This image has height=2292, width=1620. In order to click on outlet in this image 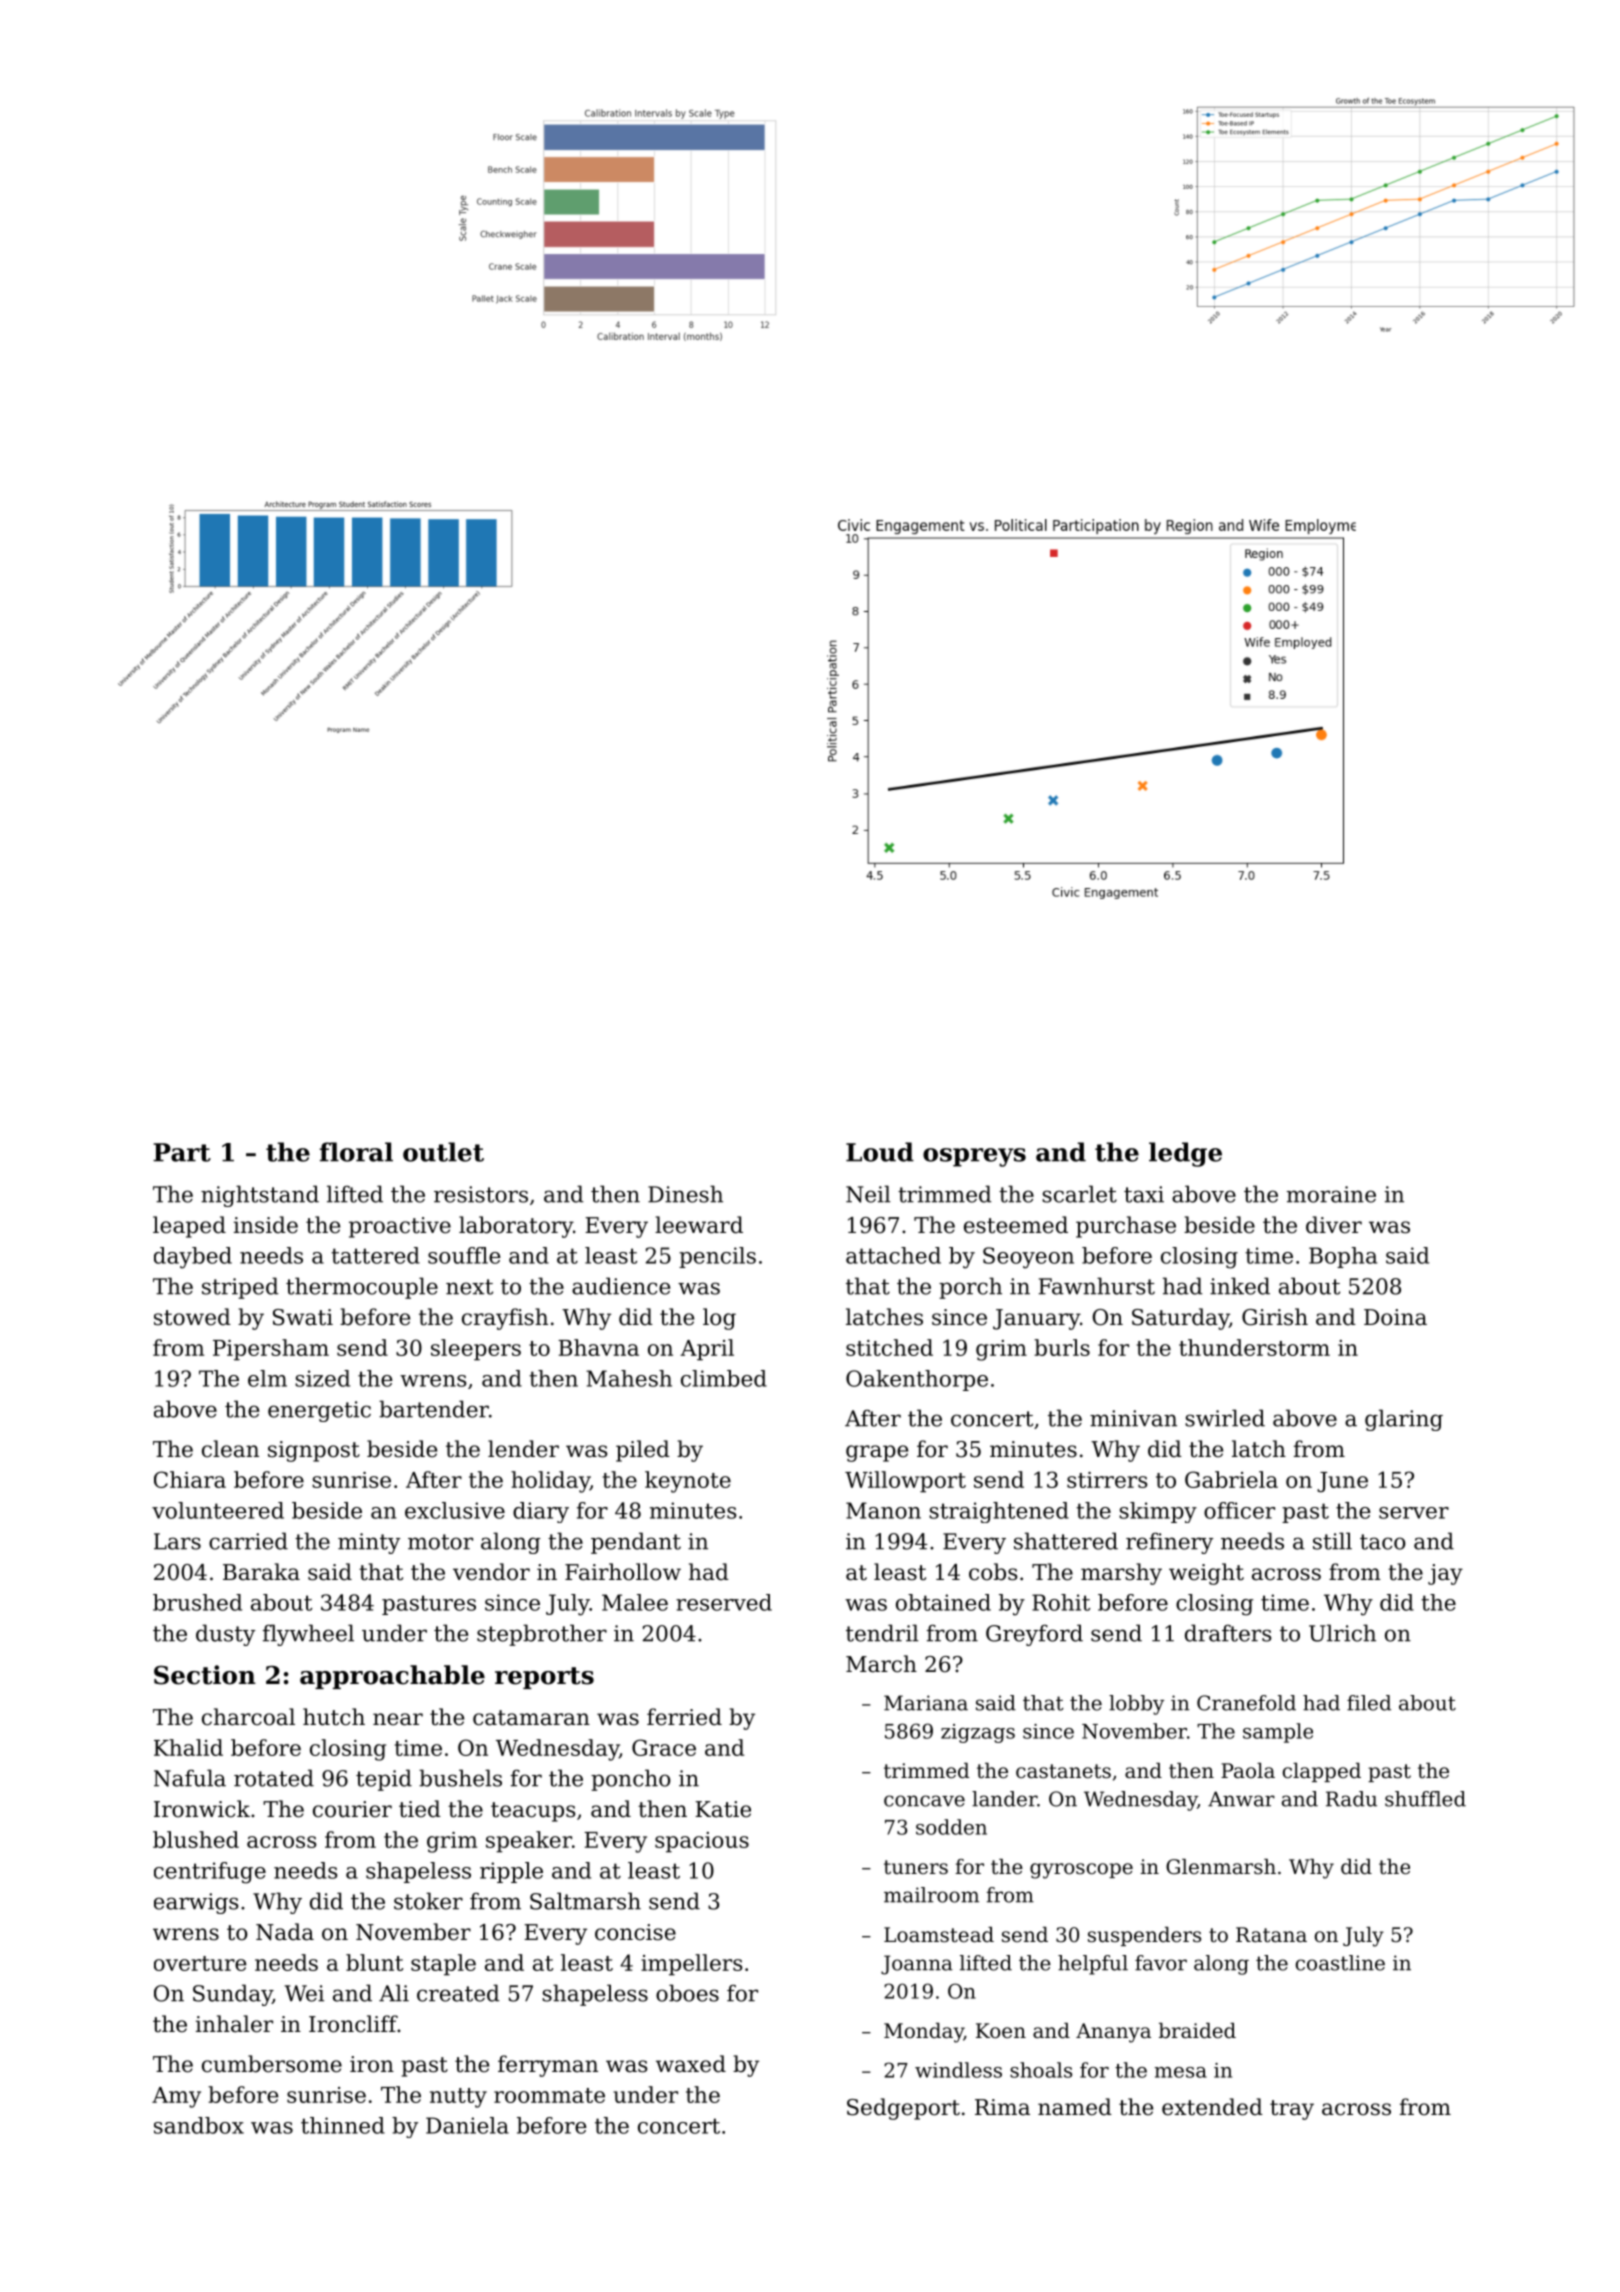, I will do `click(443, 1152)`.
